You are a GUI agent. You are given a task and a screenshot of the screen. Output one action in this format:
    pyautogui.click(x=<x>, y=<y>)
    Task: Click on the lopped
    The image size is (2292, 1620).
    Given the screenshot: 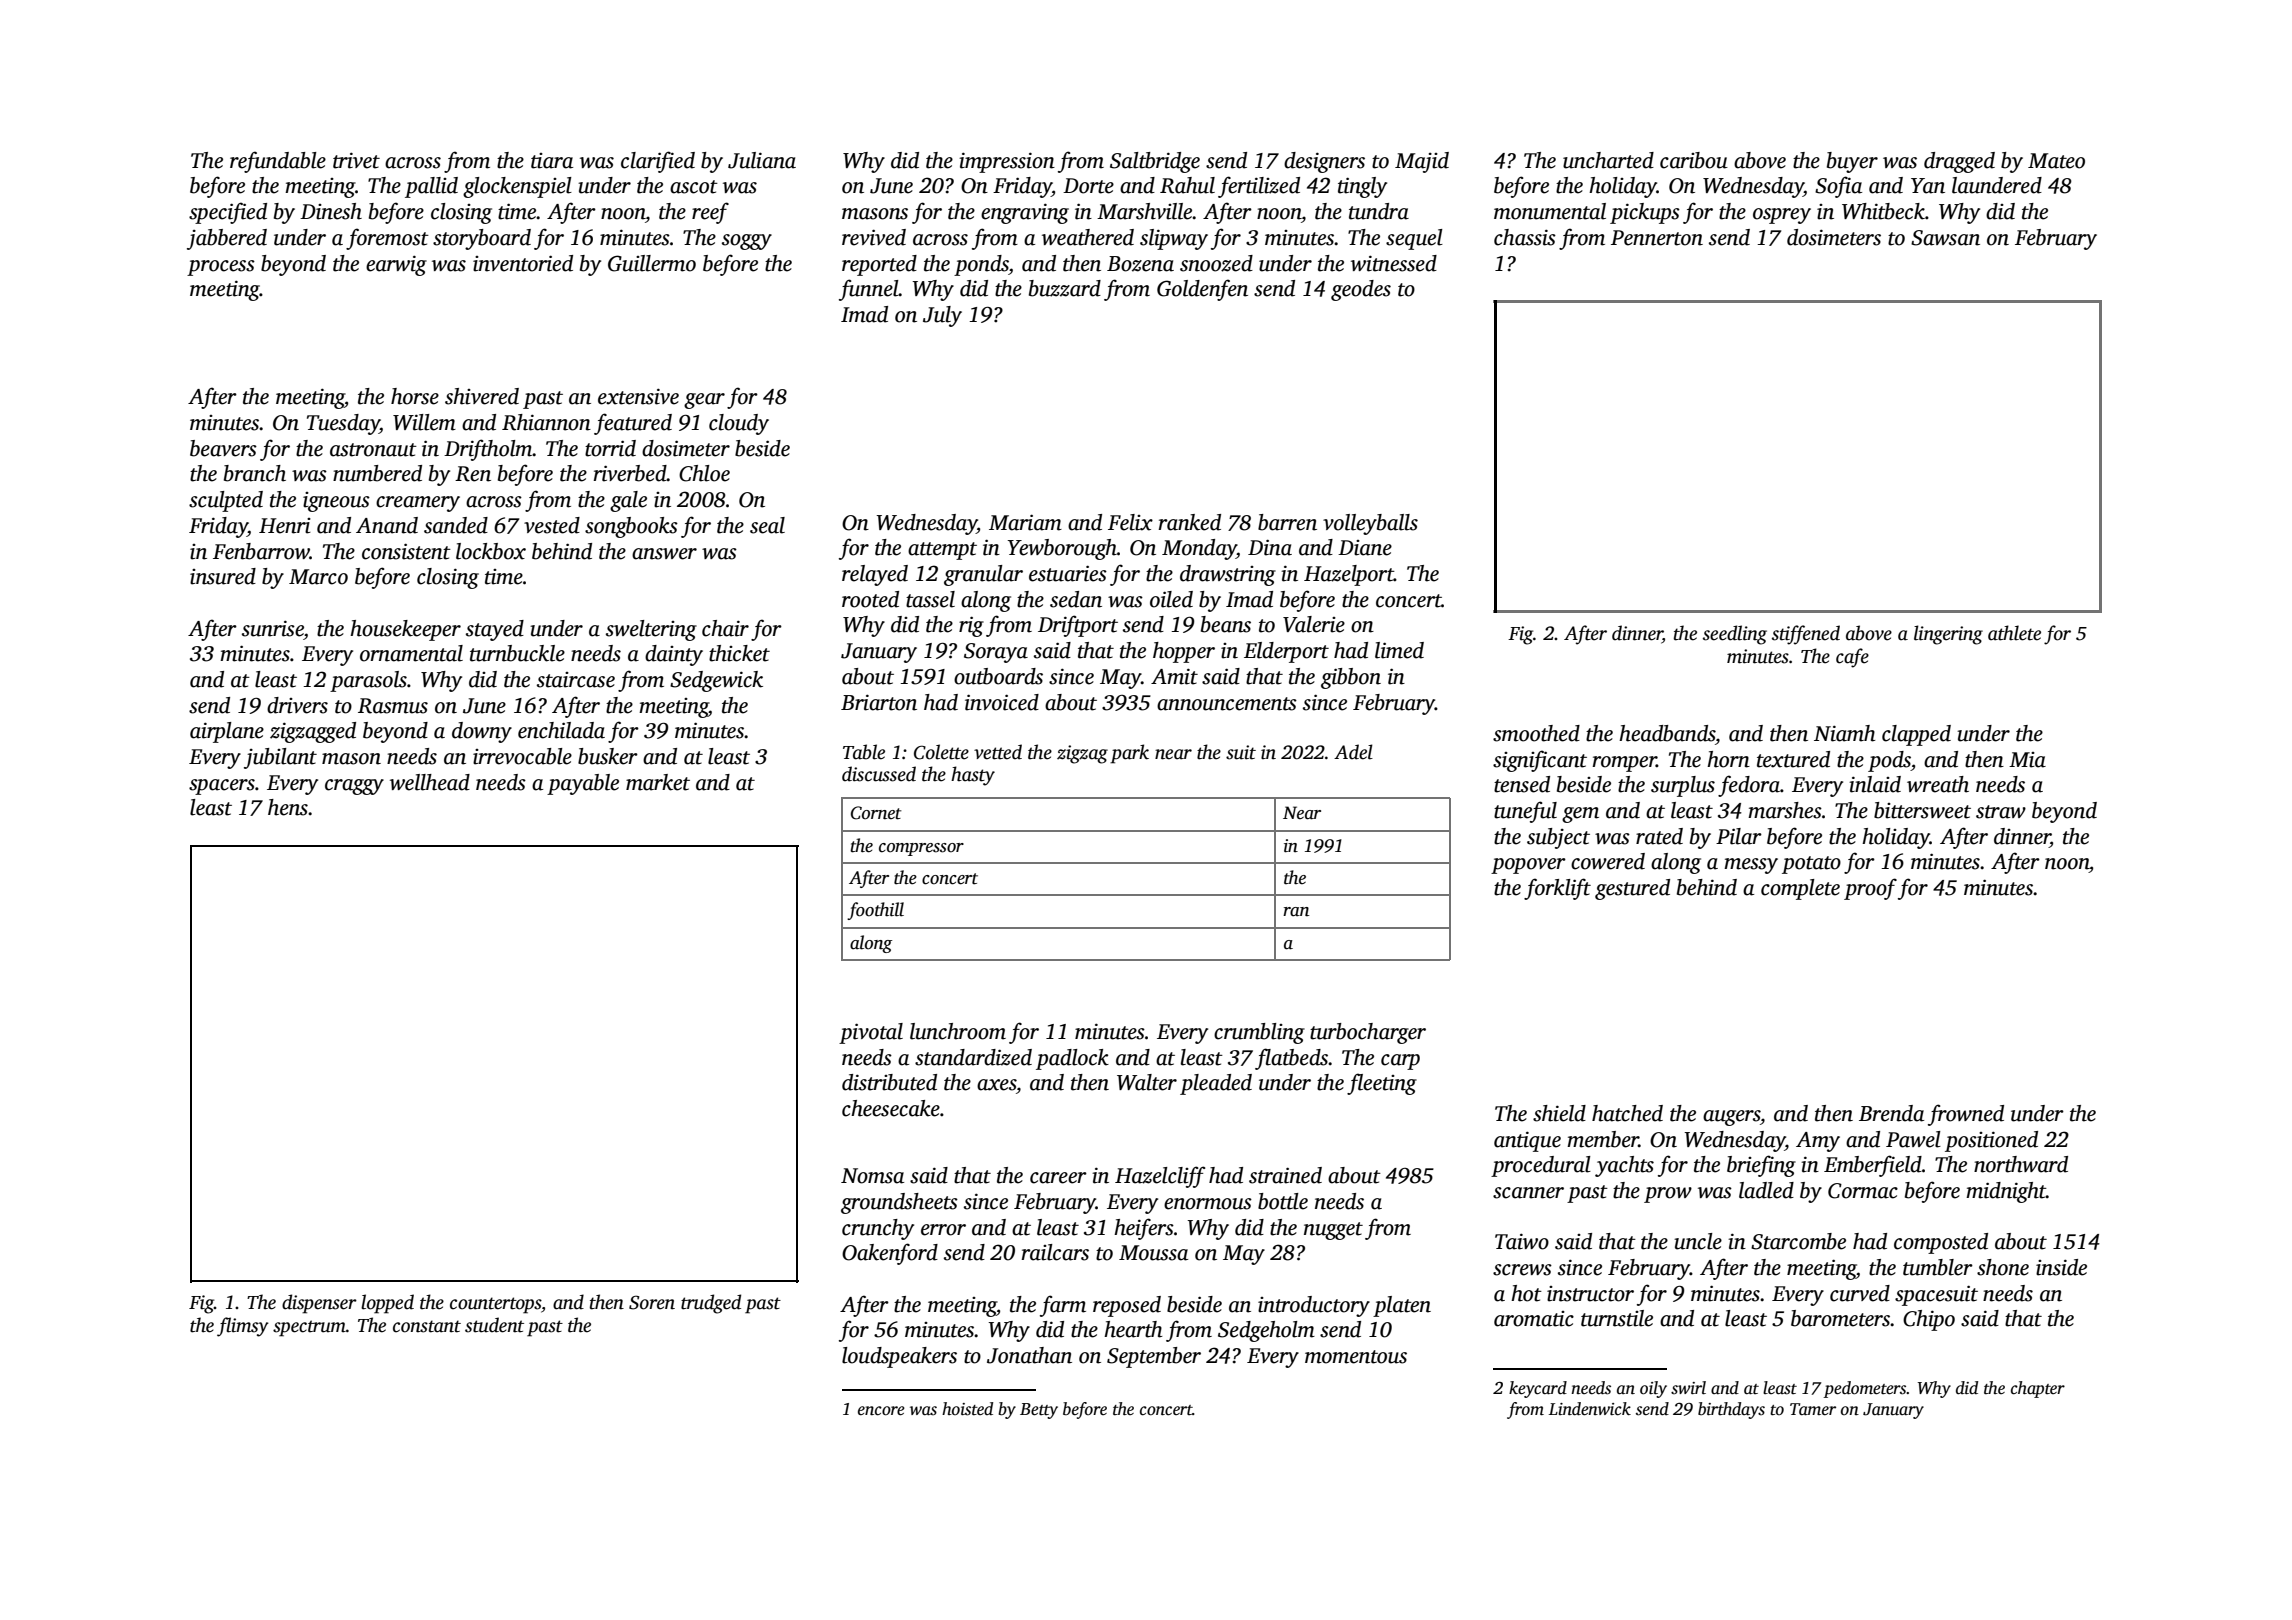 What is the action you would take?
    pyautogui.click(x=387, y=1304)
